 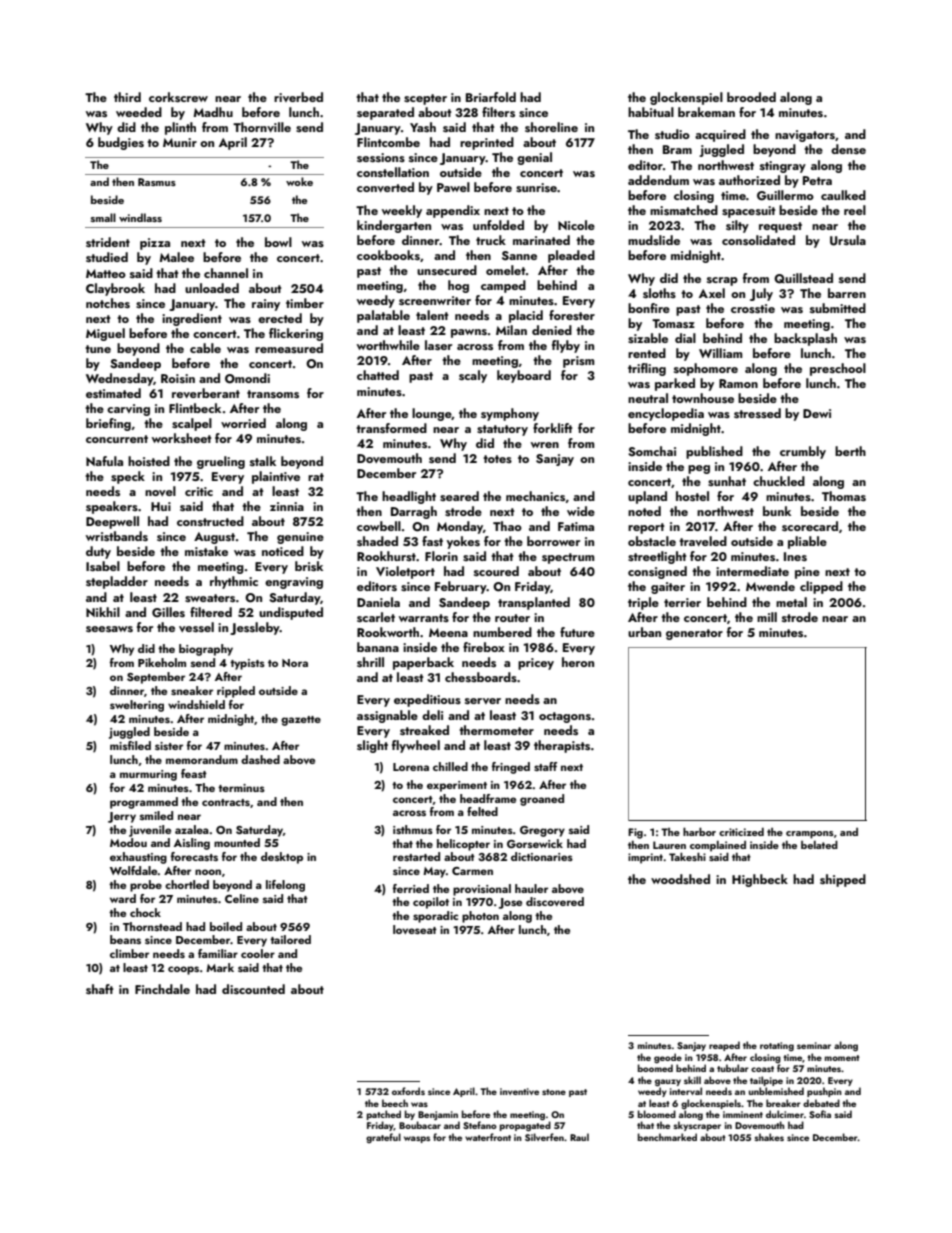 I want to click on shaft, so click(x=100, y=989).
